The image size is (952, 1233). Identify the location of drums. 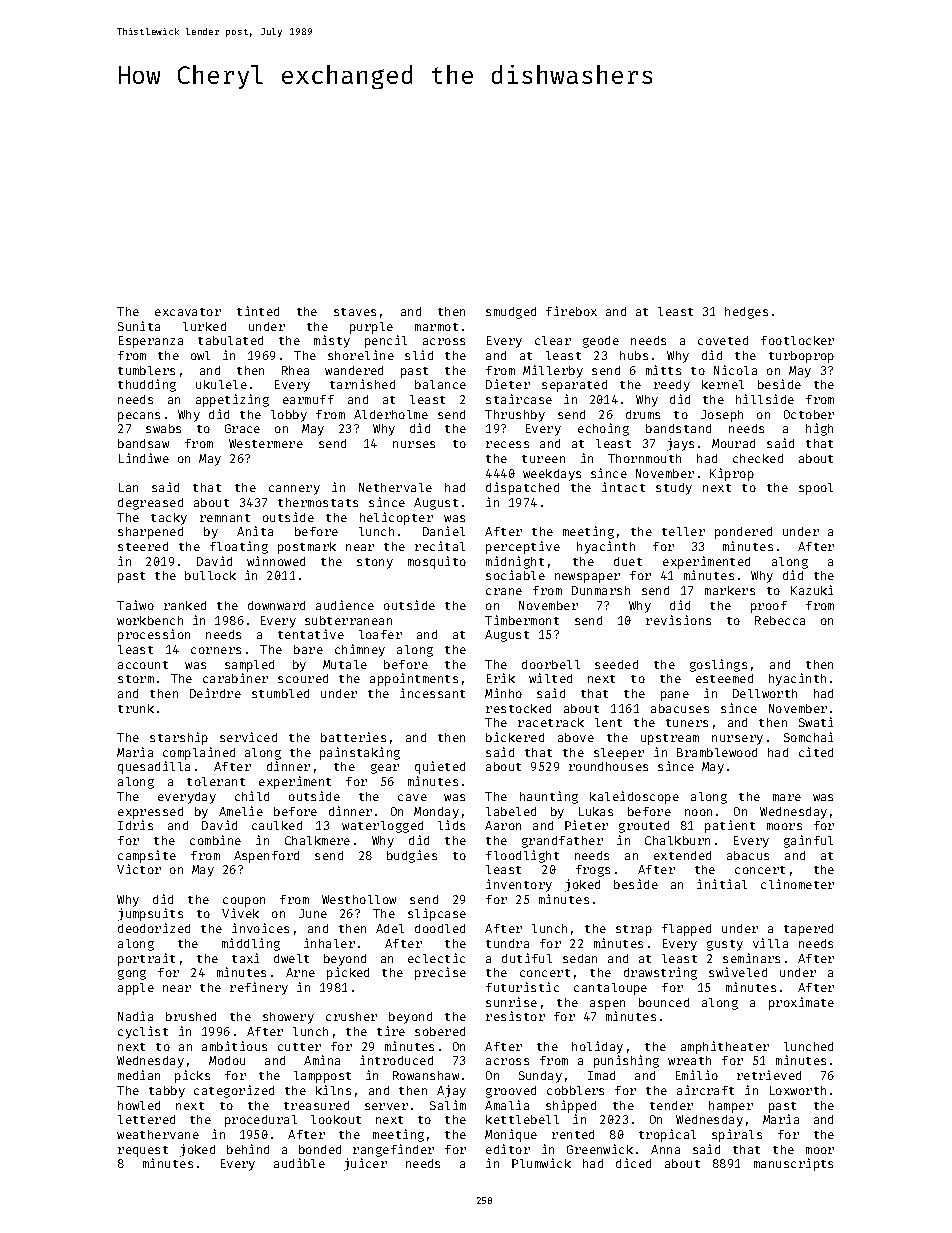
(643, 414).
